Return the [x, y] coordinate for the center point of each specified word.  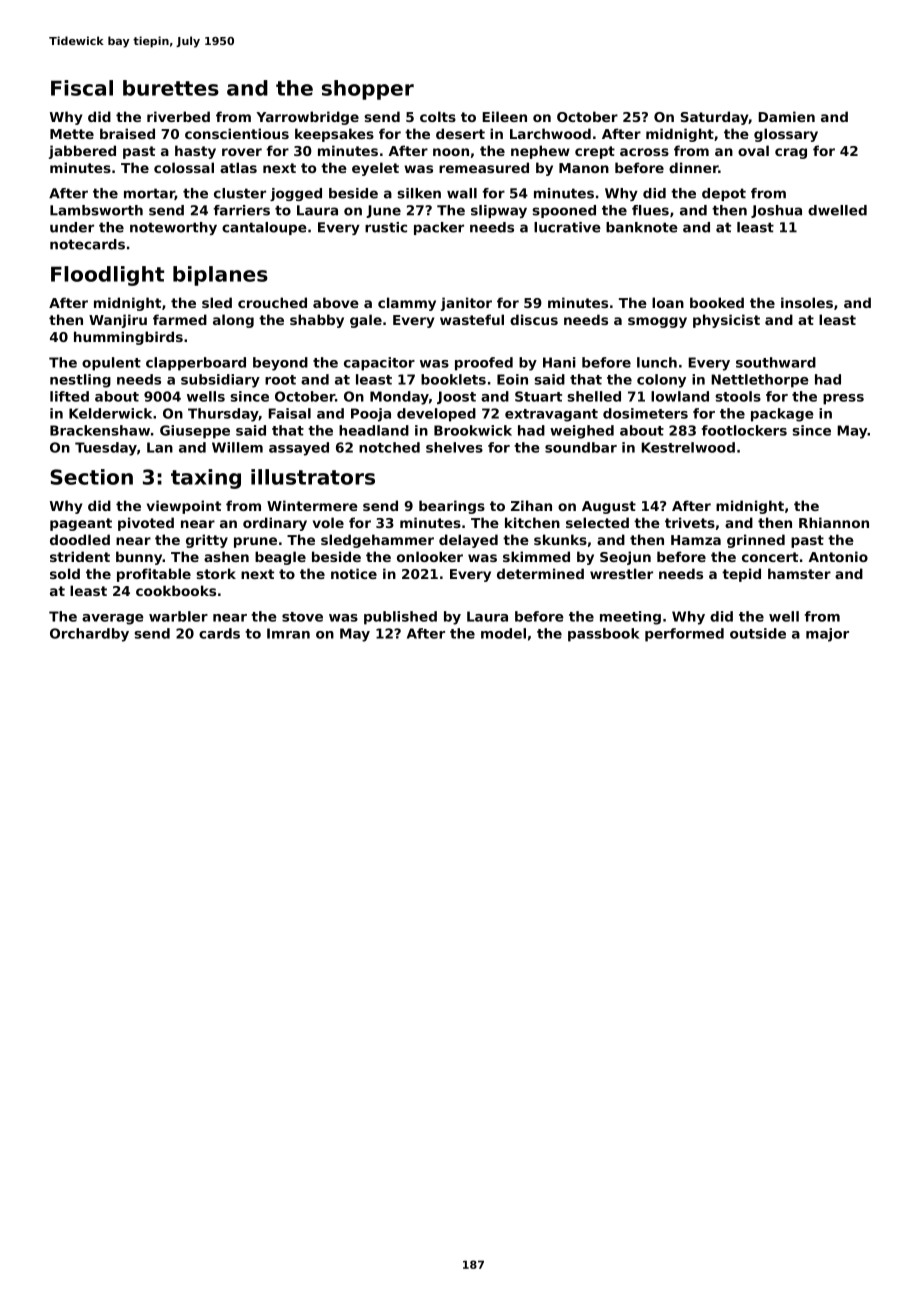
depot [724, 194]
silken [419, 193]
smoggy [657, 322]
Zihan [531, 505]
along [233, 321]
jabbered [82, 152]
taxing [206, 479]
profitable [154, 575]
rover [242, 152]
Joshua [776, 211]
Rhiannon [834, 522]
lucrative [567, 227]
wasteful [472, 319]
